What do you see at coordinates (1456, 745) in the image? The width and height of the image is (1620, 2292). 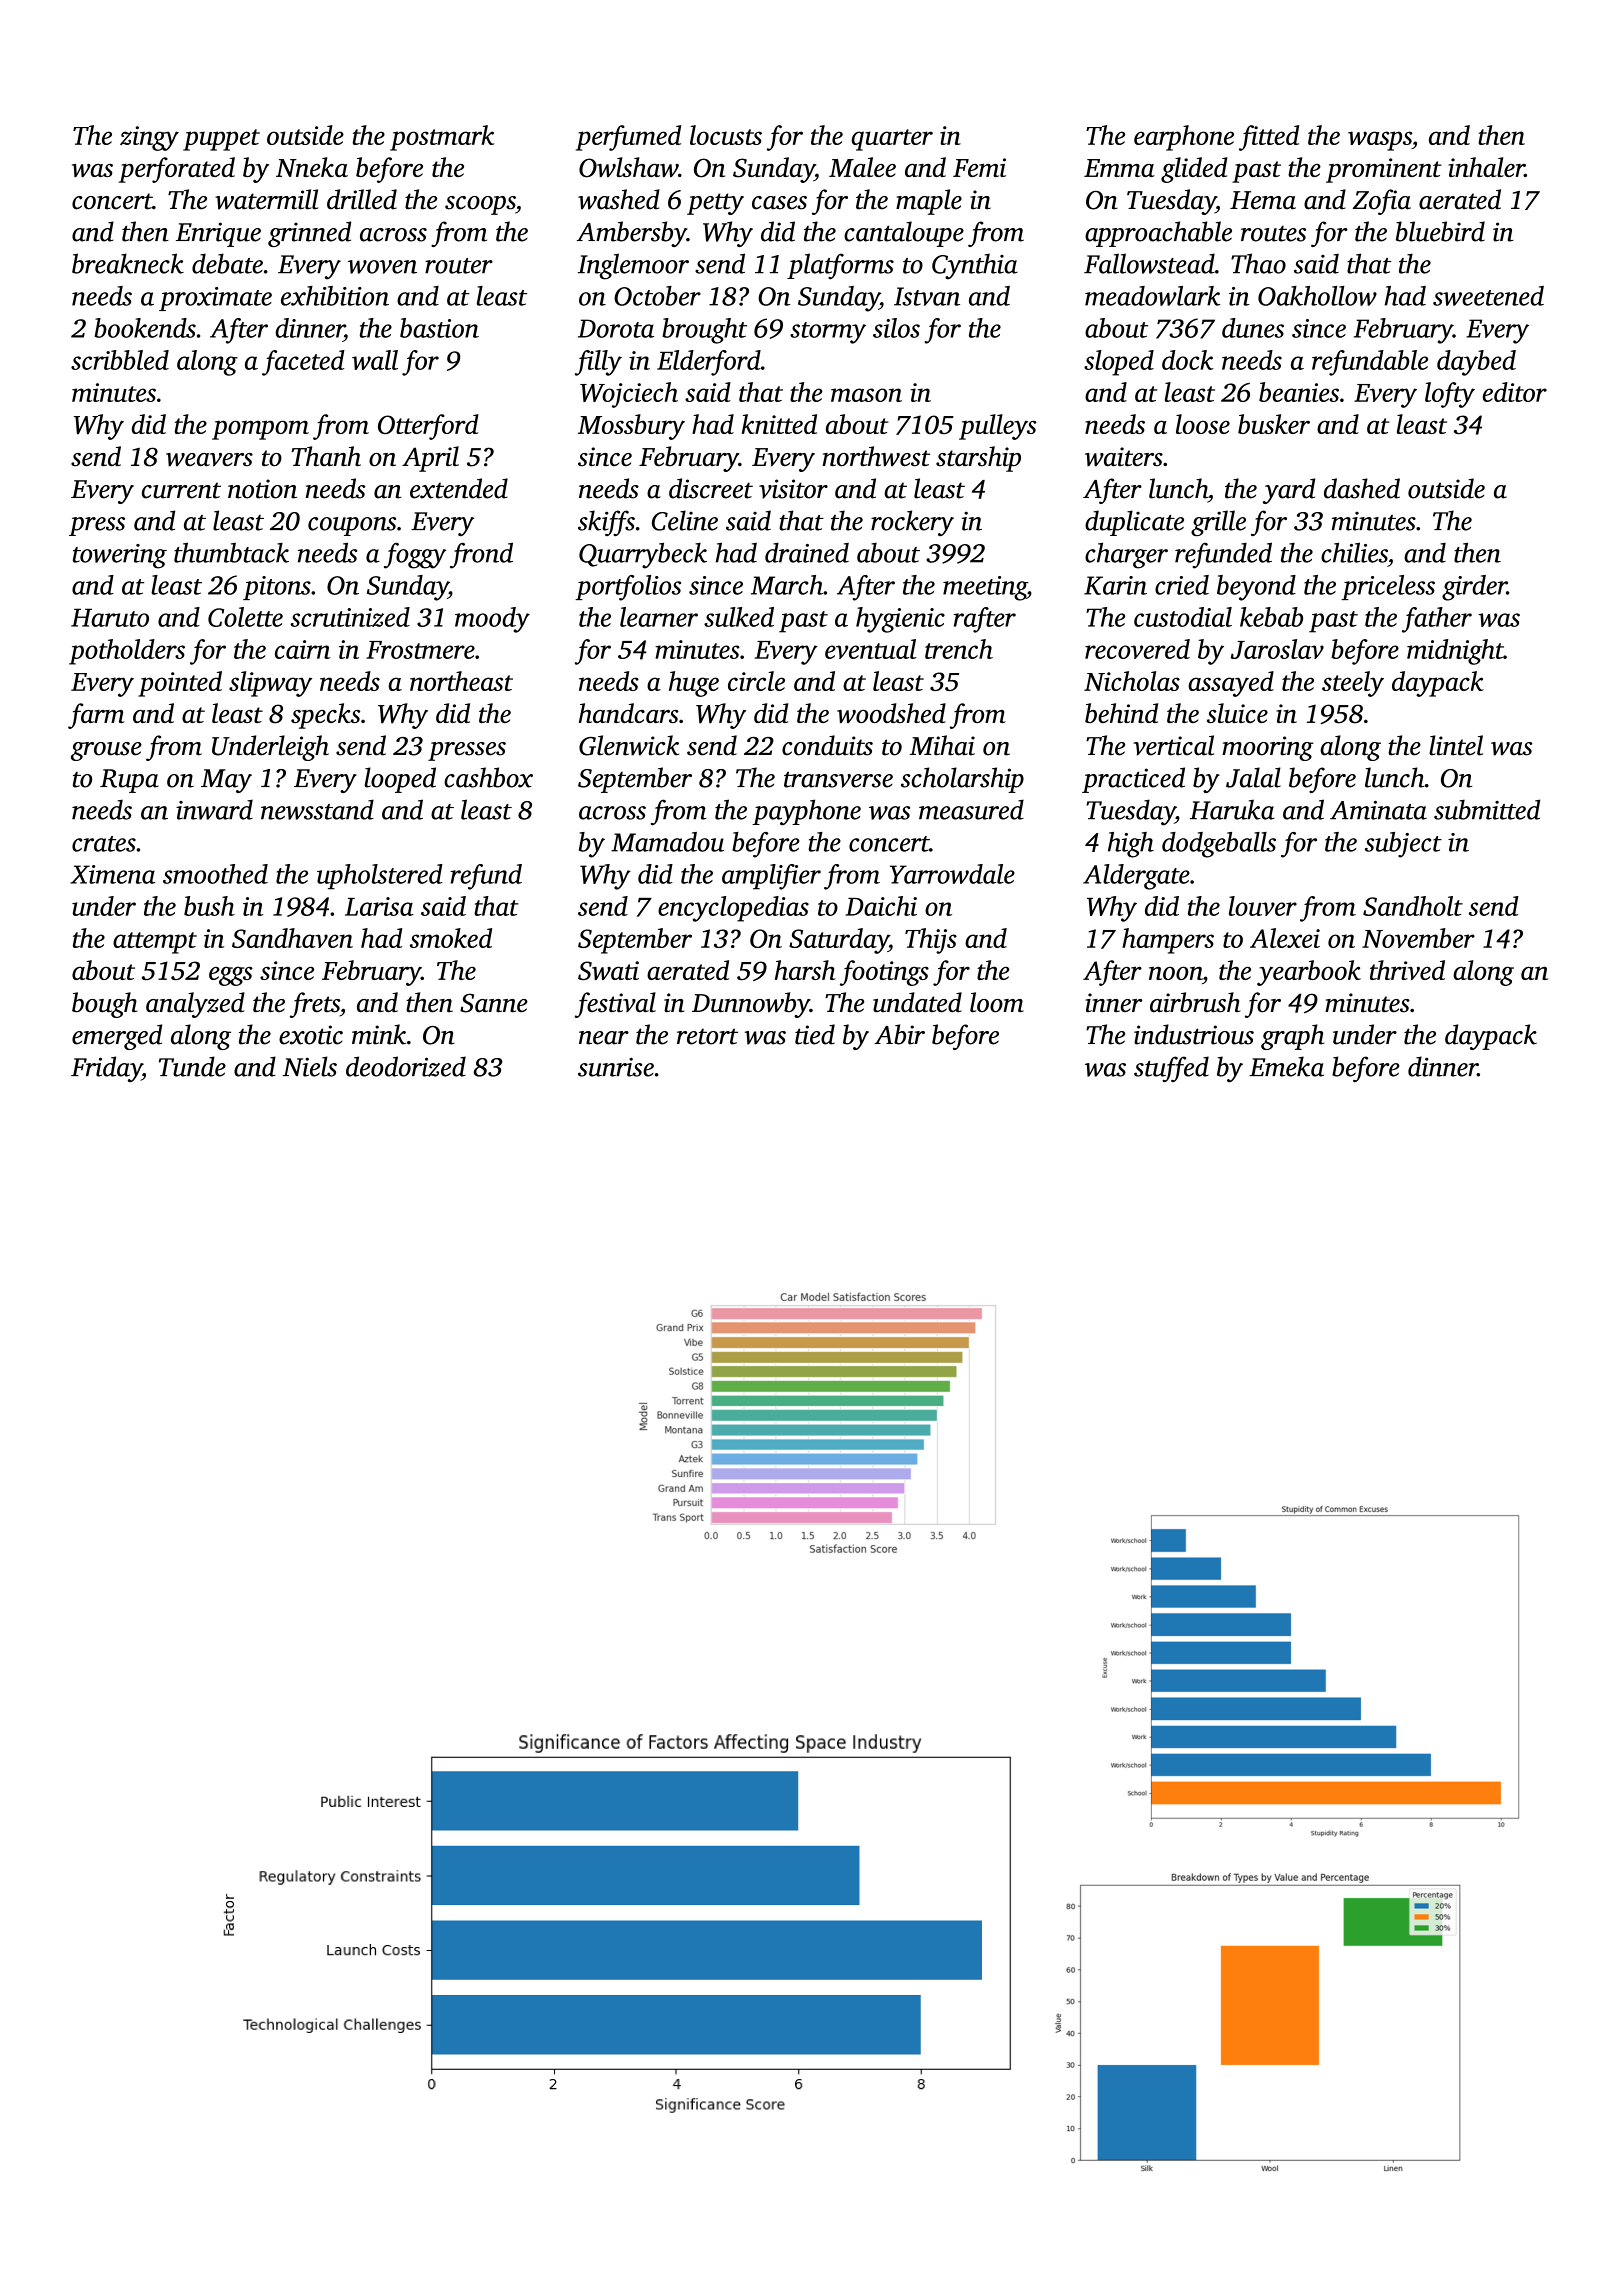 I see `lintel` at bounding box center [1456, 745].
